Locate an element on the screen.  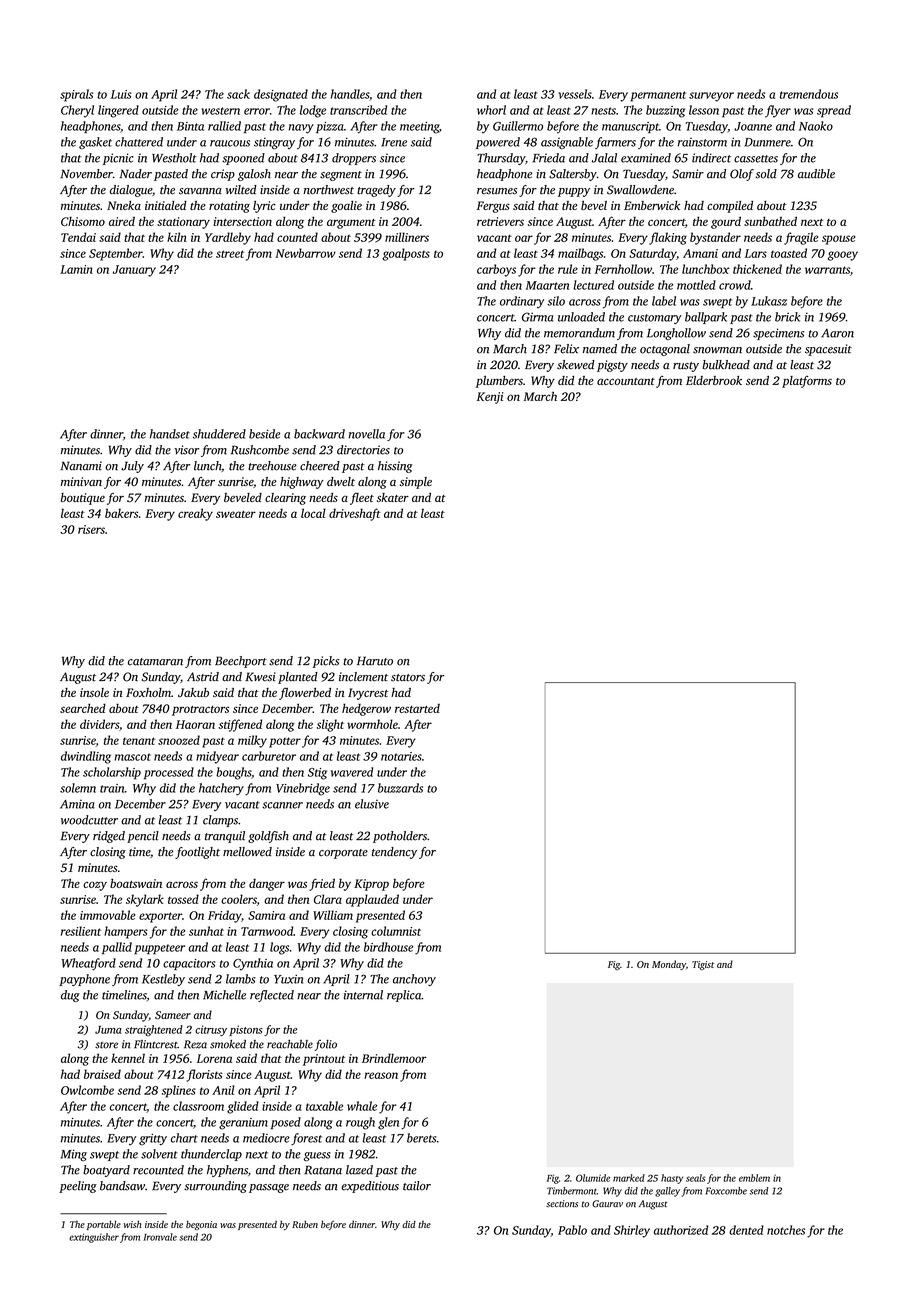
William is located at coordinates (333, 915).
